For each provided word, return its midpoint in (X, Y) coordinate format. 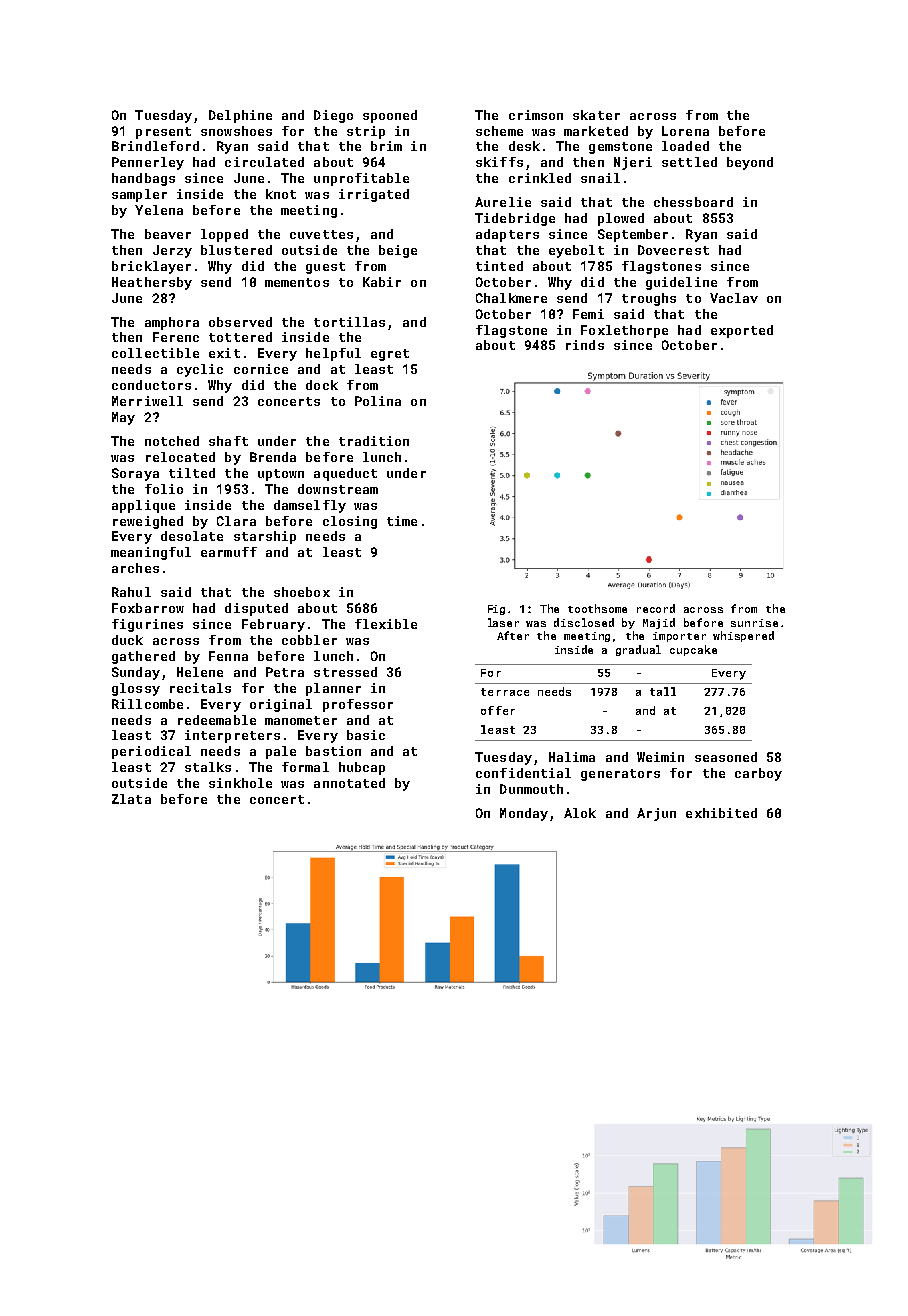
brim (386, 146)
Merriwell (147, 401)
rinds (585, 345)
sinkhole (240, 783)
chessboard (693, 202)
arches (135, 568)
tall (663, 691)
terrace (505, 692)
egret (390, 355)
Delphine (240, 116)
